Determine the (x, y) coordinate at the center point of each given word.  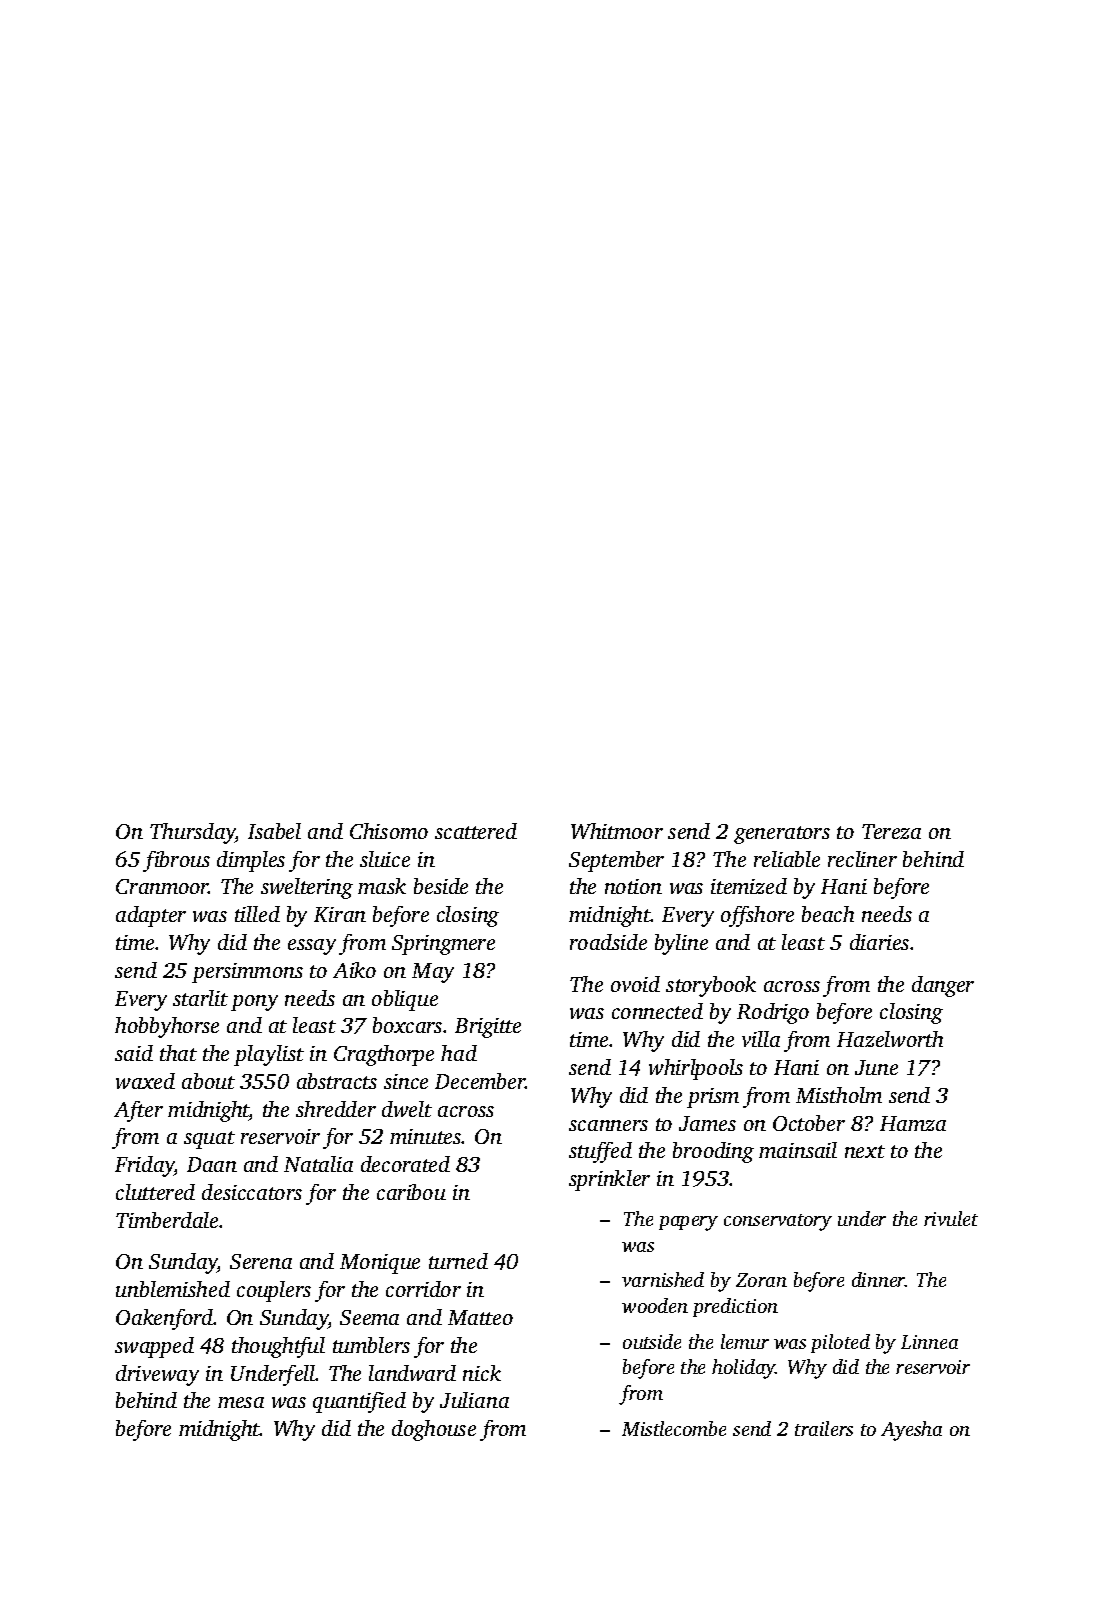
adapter (151, 916)
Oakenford (165, 1319)
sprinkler (609, 1180)
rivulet (951, 1218)
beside (441, 886)
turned (458, 1261)
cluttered (155, 1192)
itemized (749, 886)
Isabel (274, 831)
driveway (157, 1375)
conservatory (778, 1222)
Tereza (891, 831)
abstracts (337, 1081)
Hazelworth (890, 1039)
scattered (476, 831)
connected (657, 1011)
